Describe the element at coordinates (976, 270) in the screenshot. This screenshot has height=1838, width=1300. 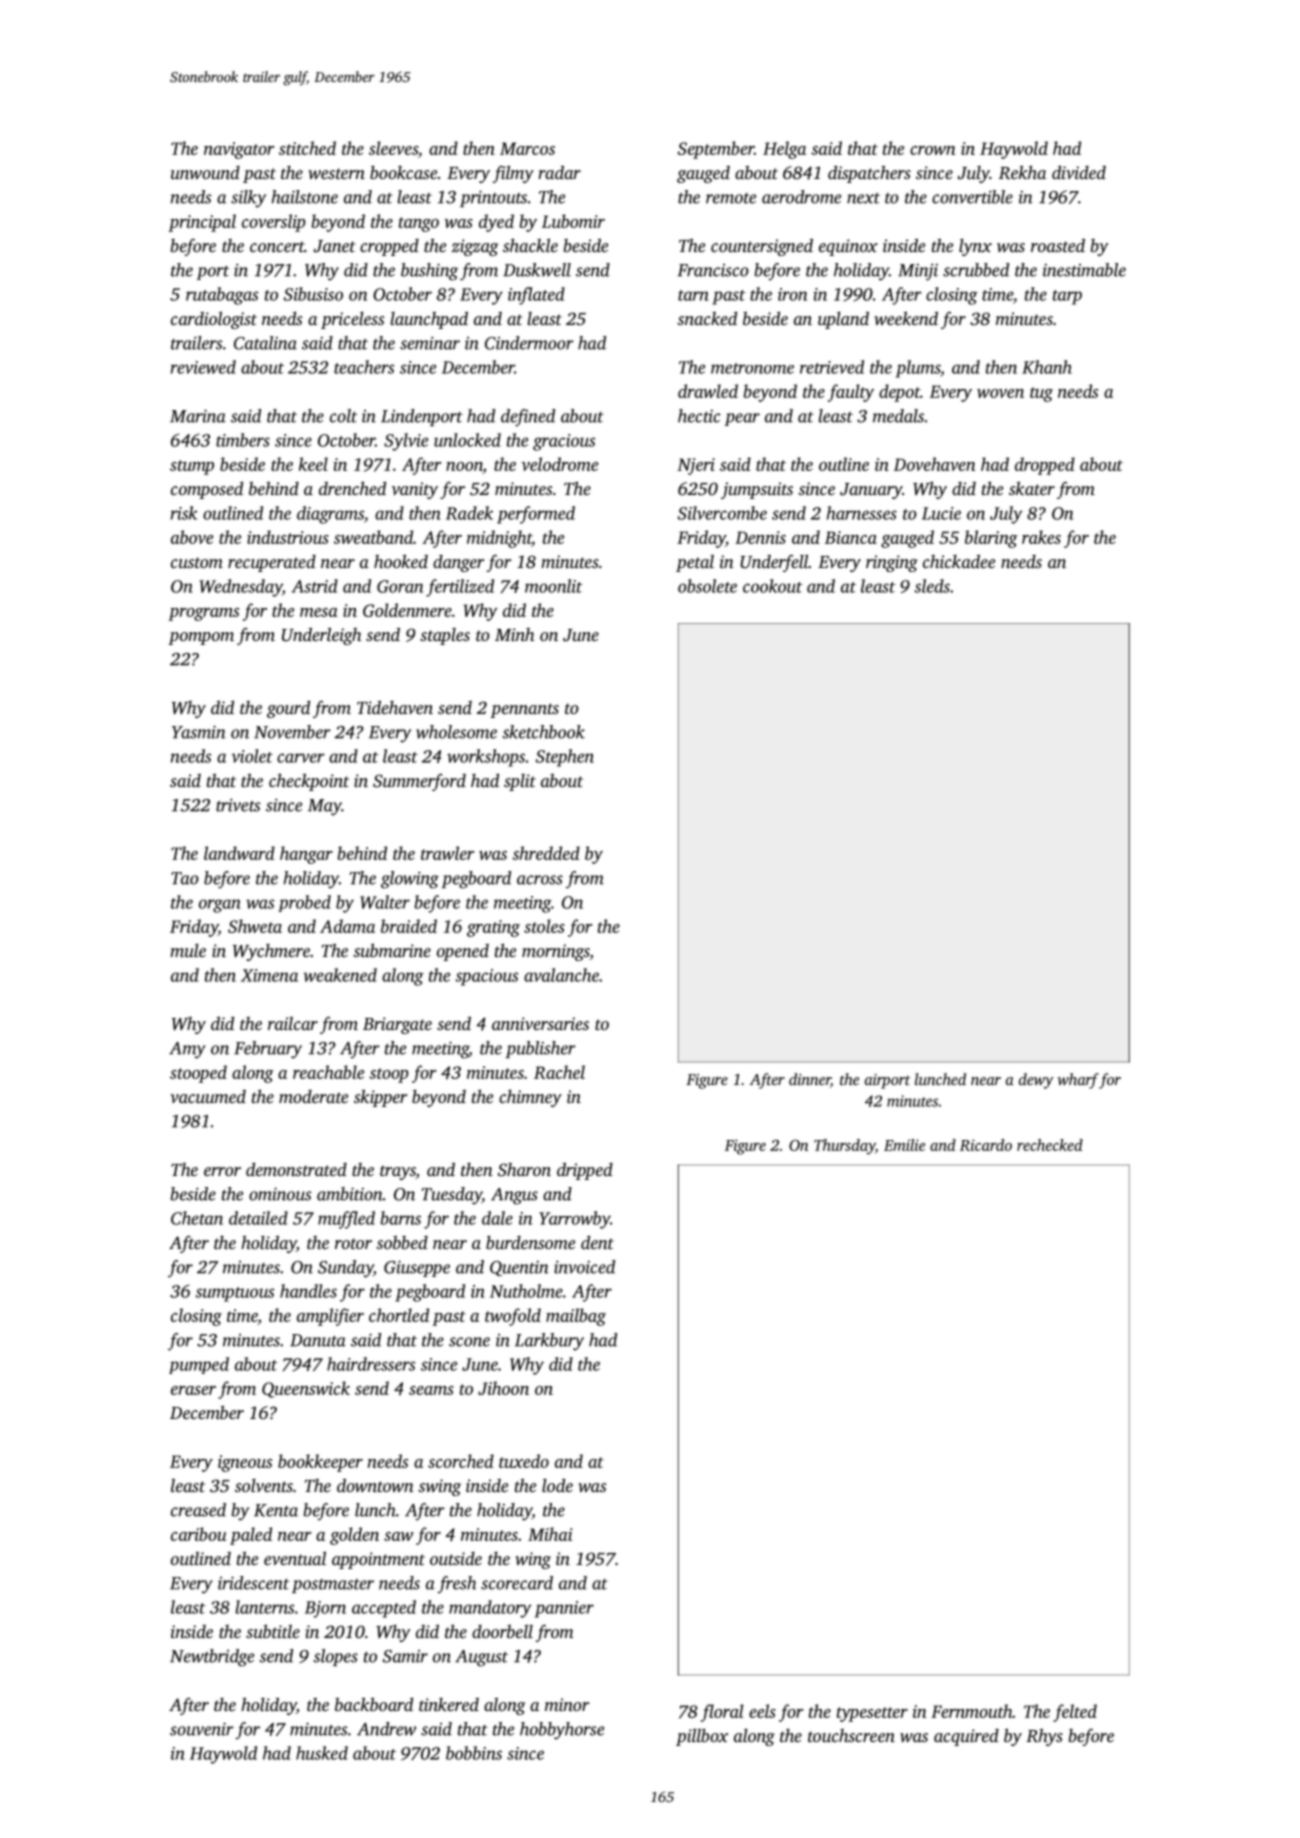
I see `scrubbed` at that location.
